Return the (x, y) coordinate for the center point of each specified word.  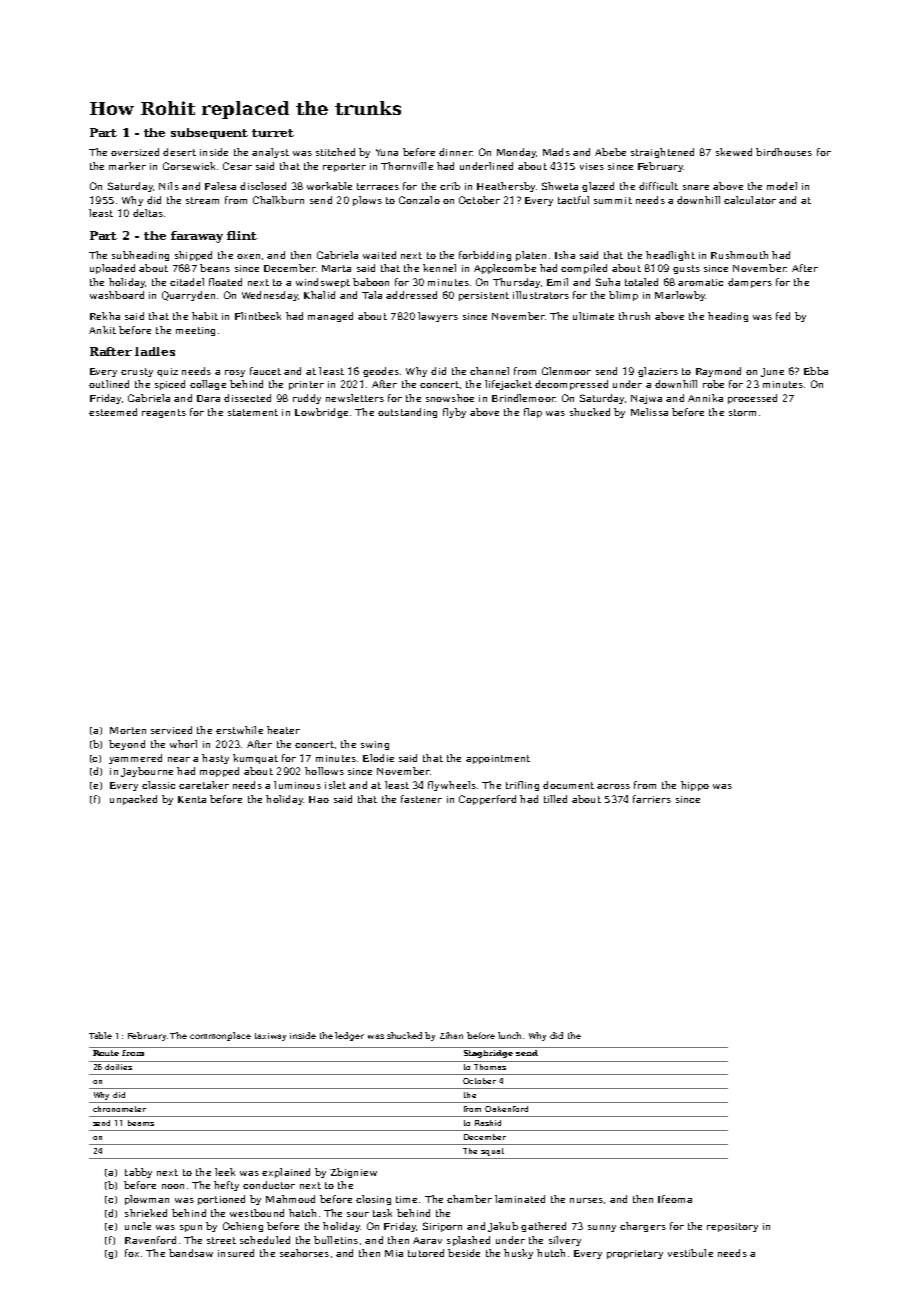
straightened (662, 153)
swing (375, 745)
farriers (652, 799)
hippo (695, 786)
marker (127, 166)
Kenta (192, 799)
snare (696, 187)
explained (286, 1173)
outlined (109, 384)
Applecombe (505, 269)
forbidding (485, 256)
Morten (128, 730)
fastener (421, 799)
